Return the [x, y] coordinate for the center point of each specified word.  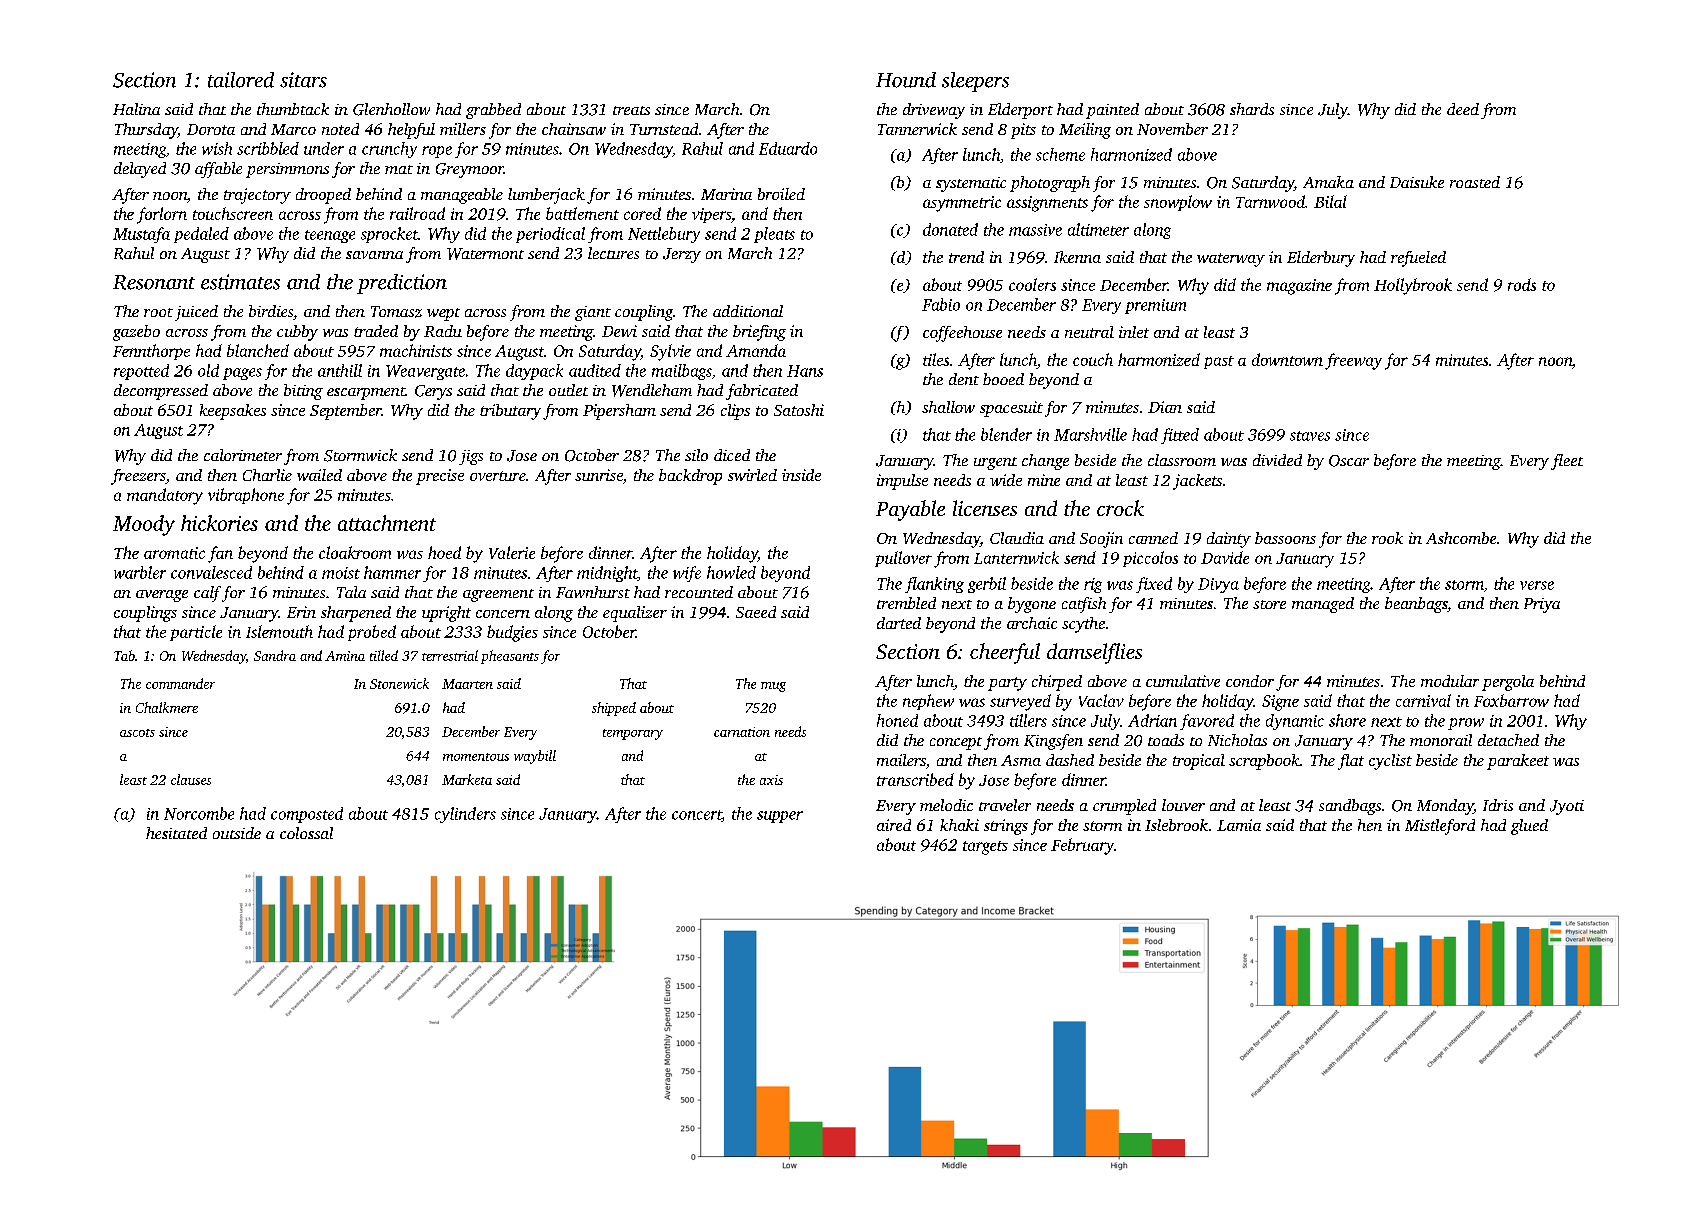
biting [303, 392]
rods [1522, 284]
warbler [140, 572]
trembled [906, 603]
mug [773, 687]
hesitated [176, 833]
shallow [948, 407]
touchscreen [233, 213]
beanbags [1416, 605]
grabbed [493, 111]
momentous [476, 757]
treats [631, 110]
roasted [1475, 182]
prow [1466, 724]
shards [1252, 109]
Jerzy [682, 255]
